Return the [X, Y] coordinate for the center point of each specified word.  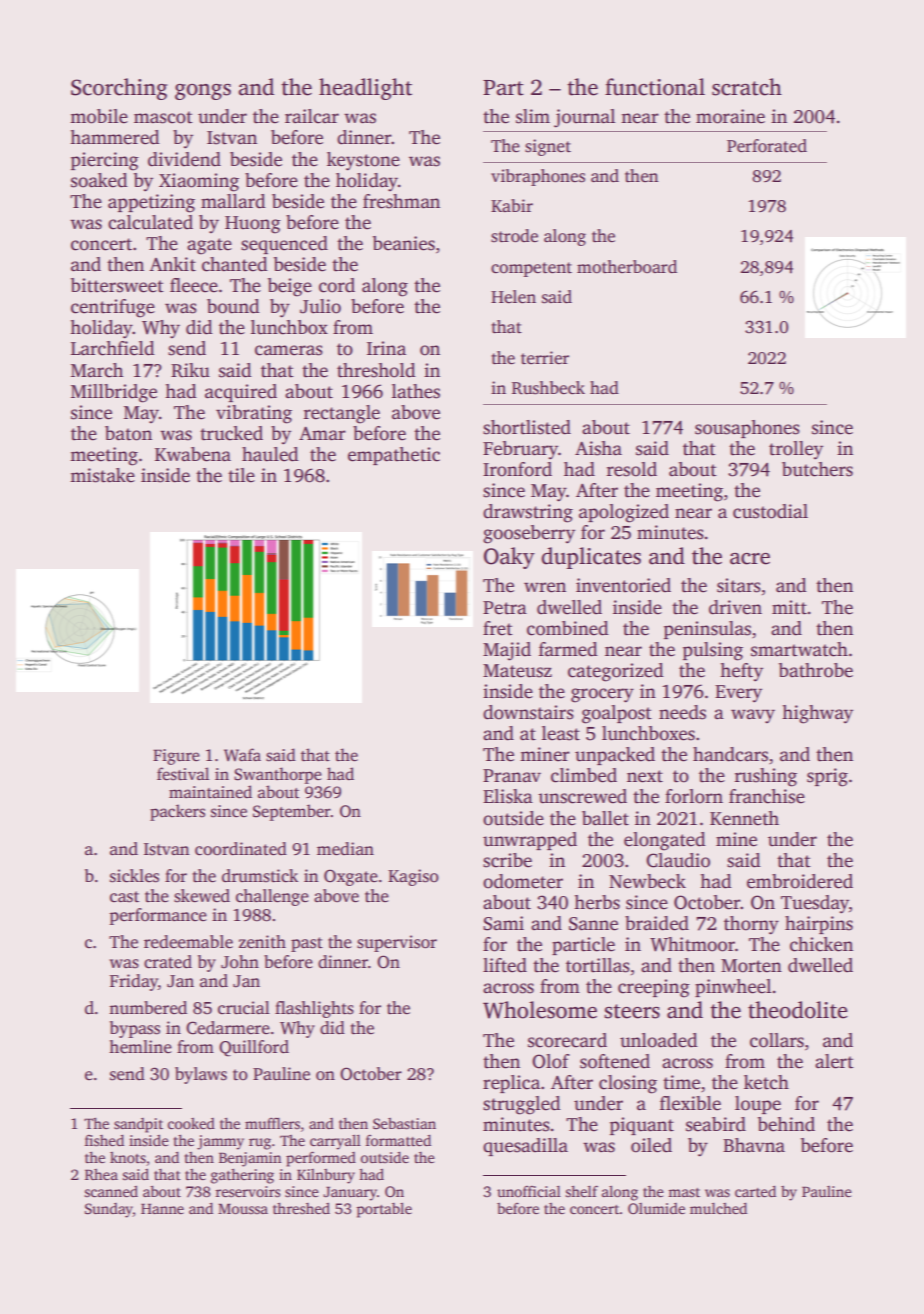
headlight [365, 89]
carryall [335, 1142]
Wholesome [540, 1010]
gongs [203, 92]
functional [655, 87]
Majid [507, 651]
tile [241, 475]
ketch [766, 1082]
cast [124, 897]
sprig [827, 777]
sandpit [138, 1125]
